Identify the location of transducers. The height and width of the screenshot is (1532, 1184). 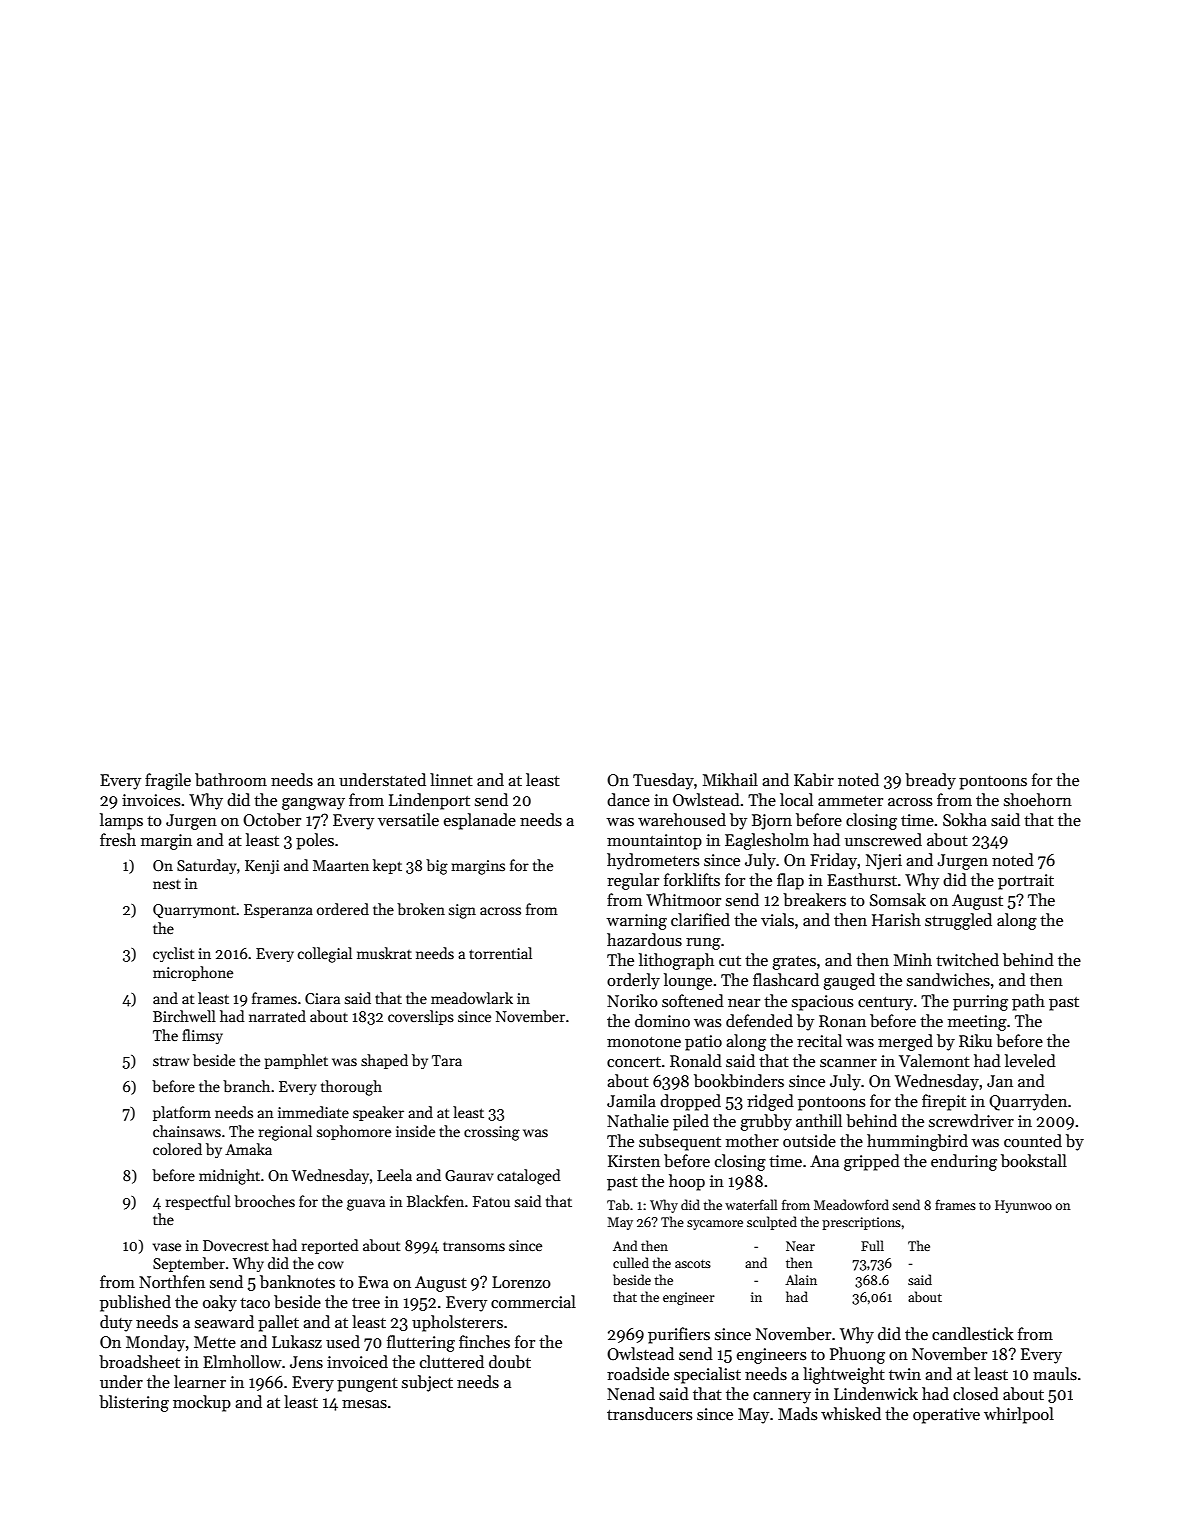
(649, 1413).
